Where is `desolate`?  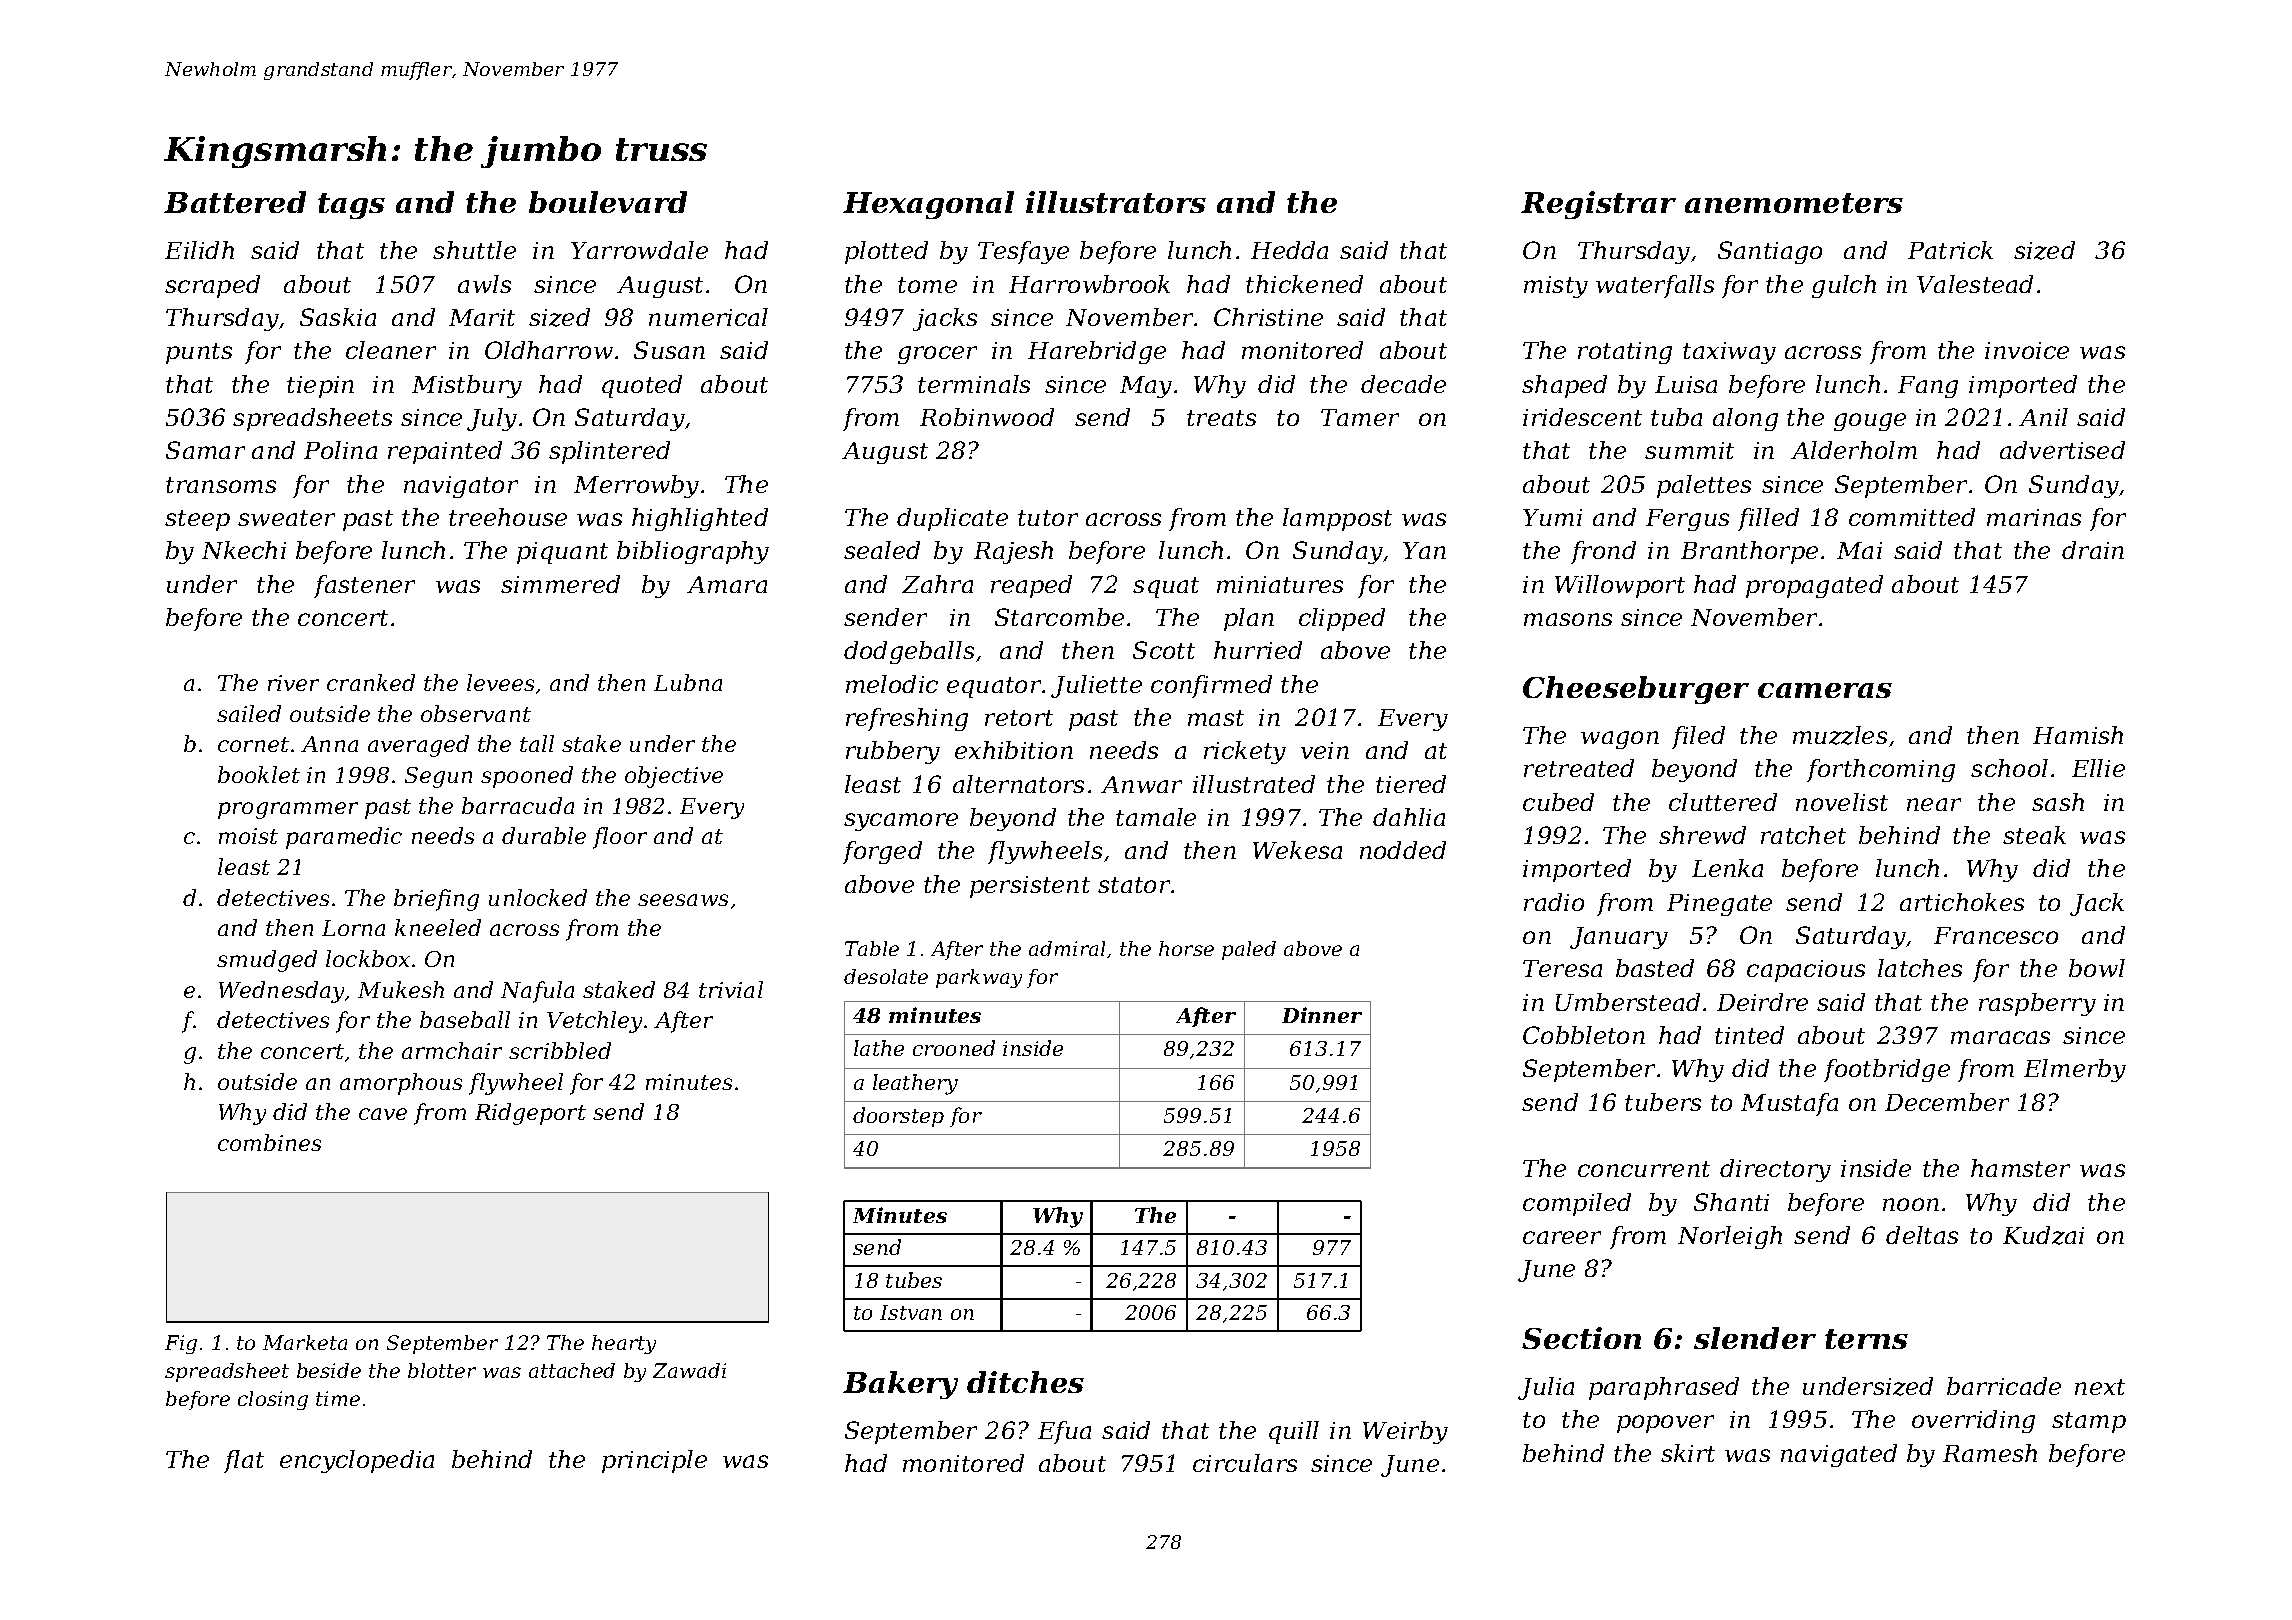
desolate is located at coordinates (886, 976).
